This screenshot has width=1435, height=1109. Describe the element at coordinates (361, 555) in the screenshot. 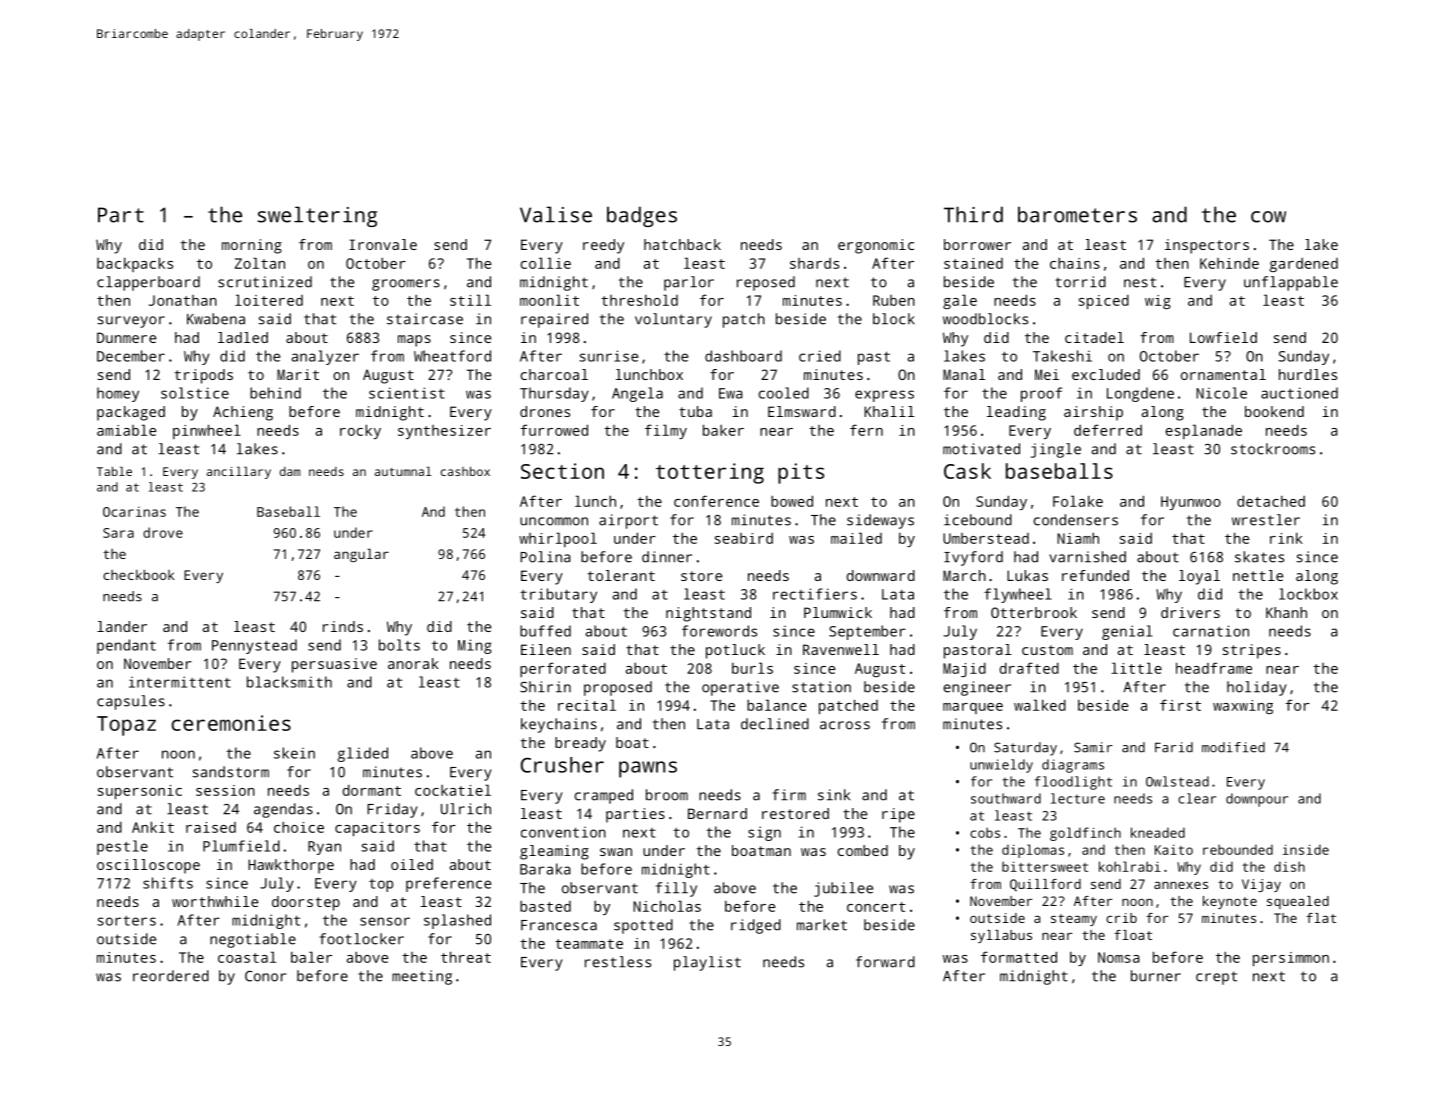

I see `angular` at that location.
